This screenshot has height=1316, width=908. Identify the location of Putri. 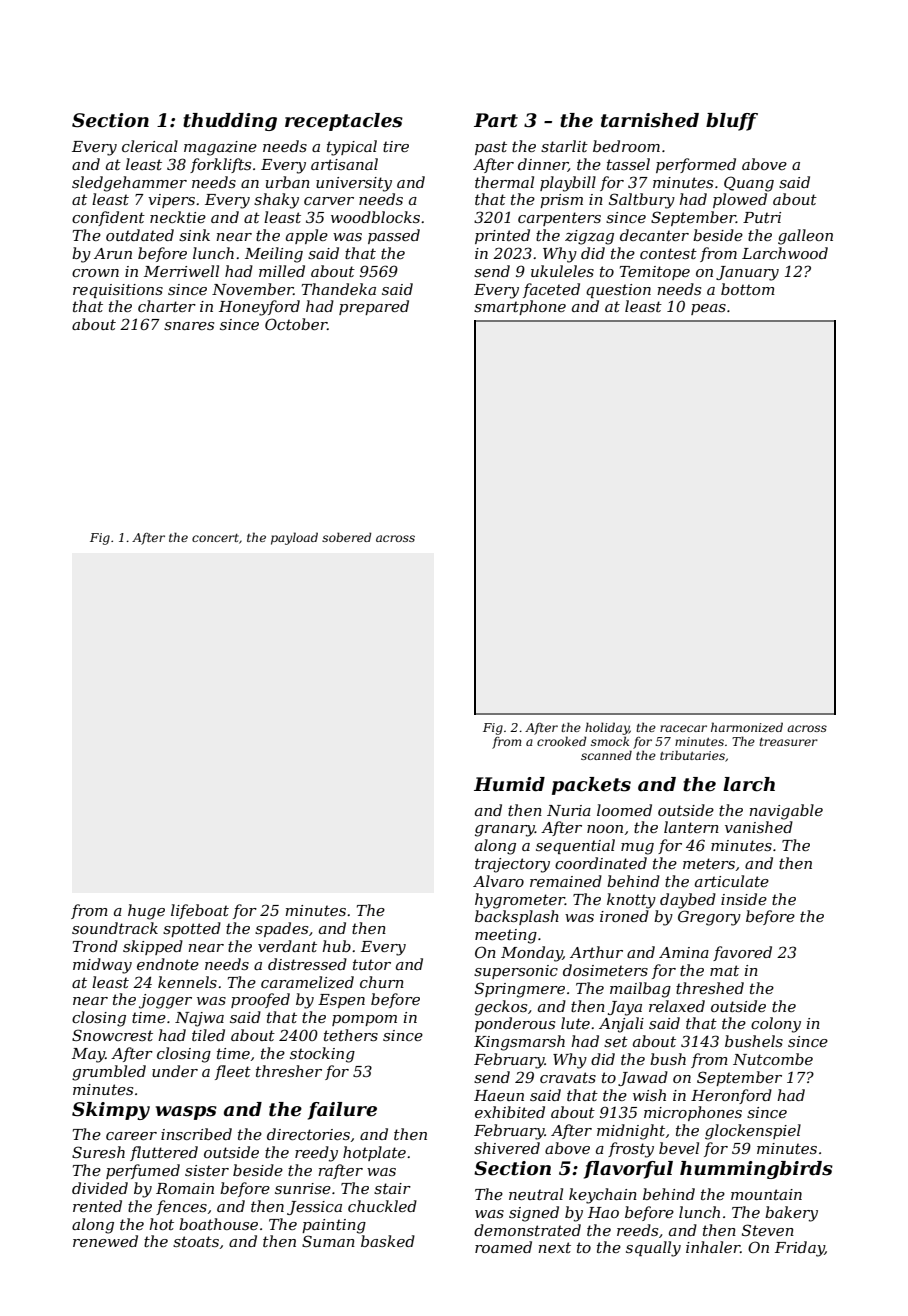
(762, 217).
